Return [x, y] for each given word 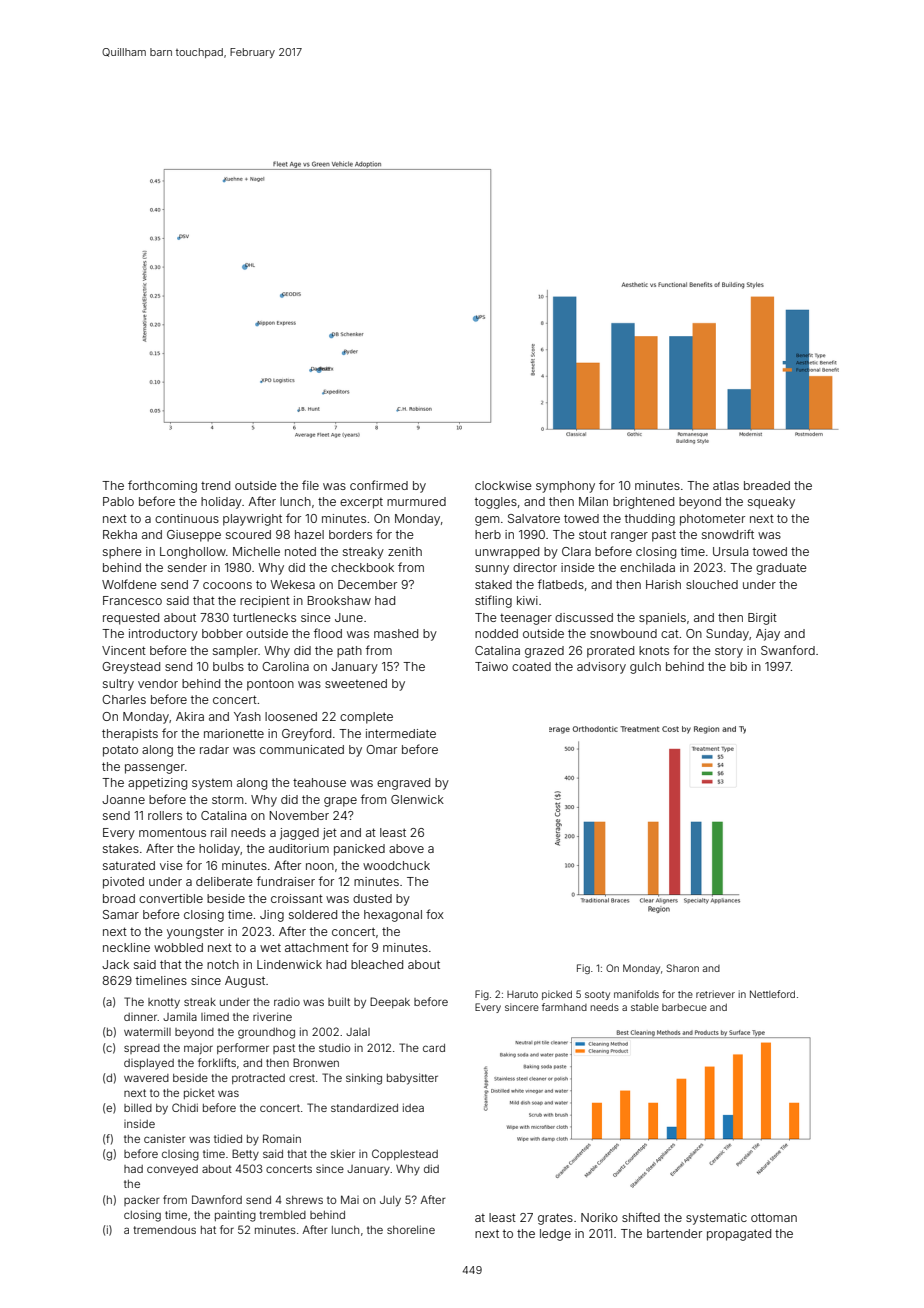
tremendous [164, 1230]
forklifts [217, 1062]
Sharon [682, 968]
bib [738, 666]
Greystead [131, 668]
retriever [715, 994]
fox [435, 914]
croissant [297, 898]
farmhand [564, 1007]
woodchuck [396, 865]
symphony [565, 487]
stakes [121, 848]
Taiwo [491, 666]
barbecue [684, 1007]
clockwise [503, 485]
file [310, 485]
